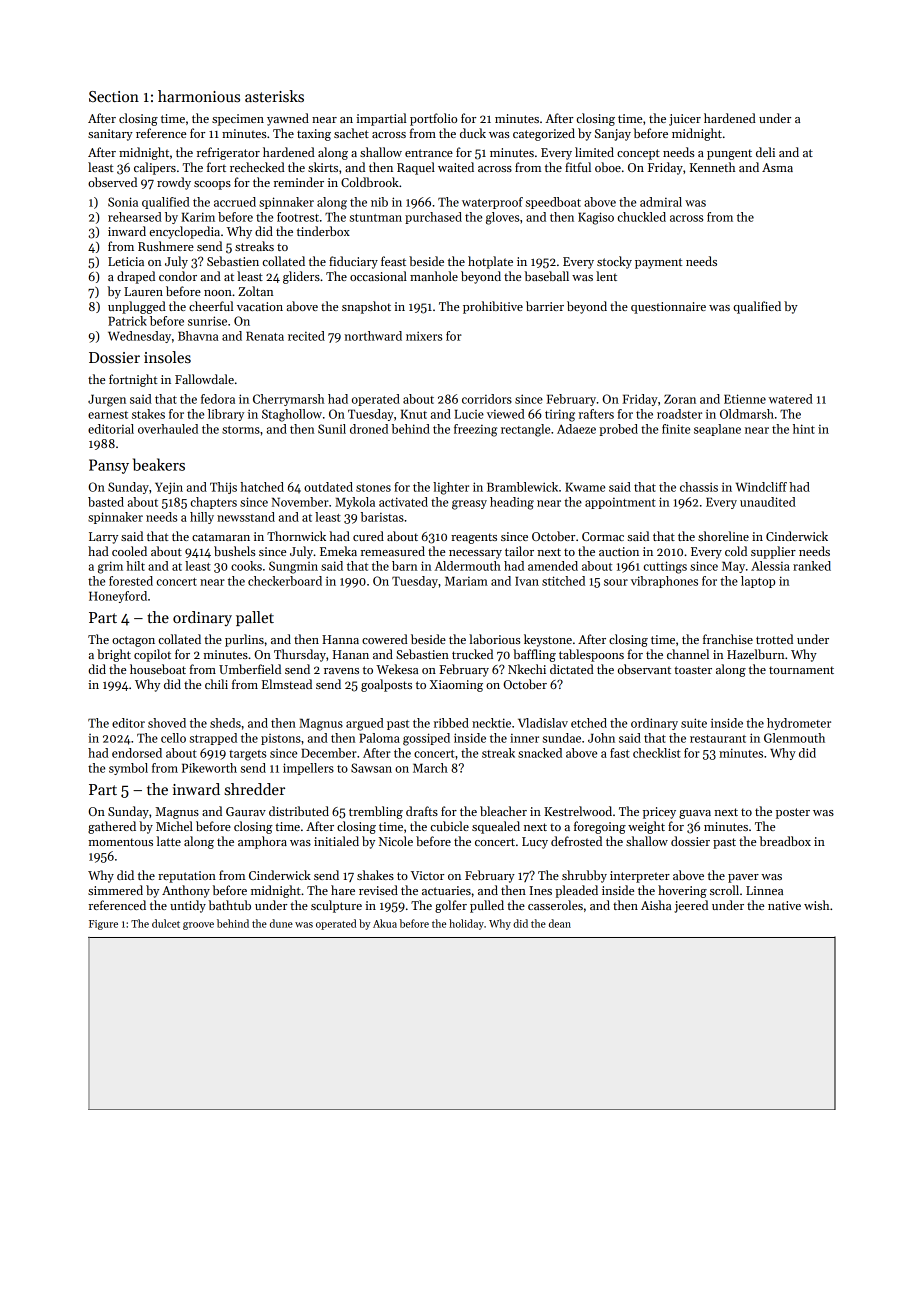 The height and width of the screenshot is (1308, 924). What do you see at coordinates (281, 923) in the screenshot?
I see `dune` at bounding box center [281, 923].
